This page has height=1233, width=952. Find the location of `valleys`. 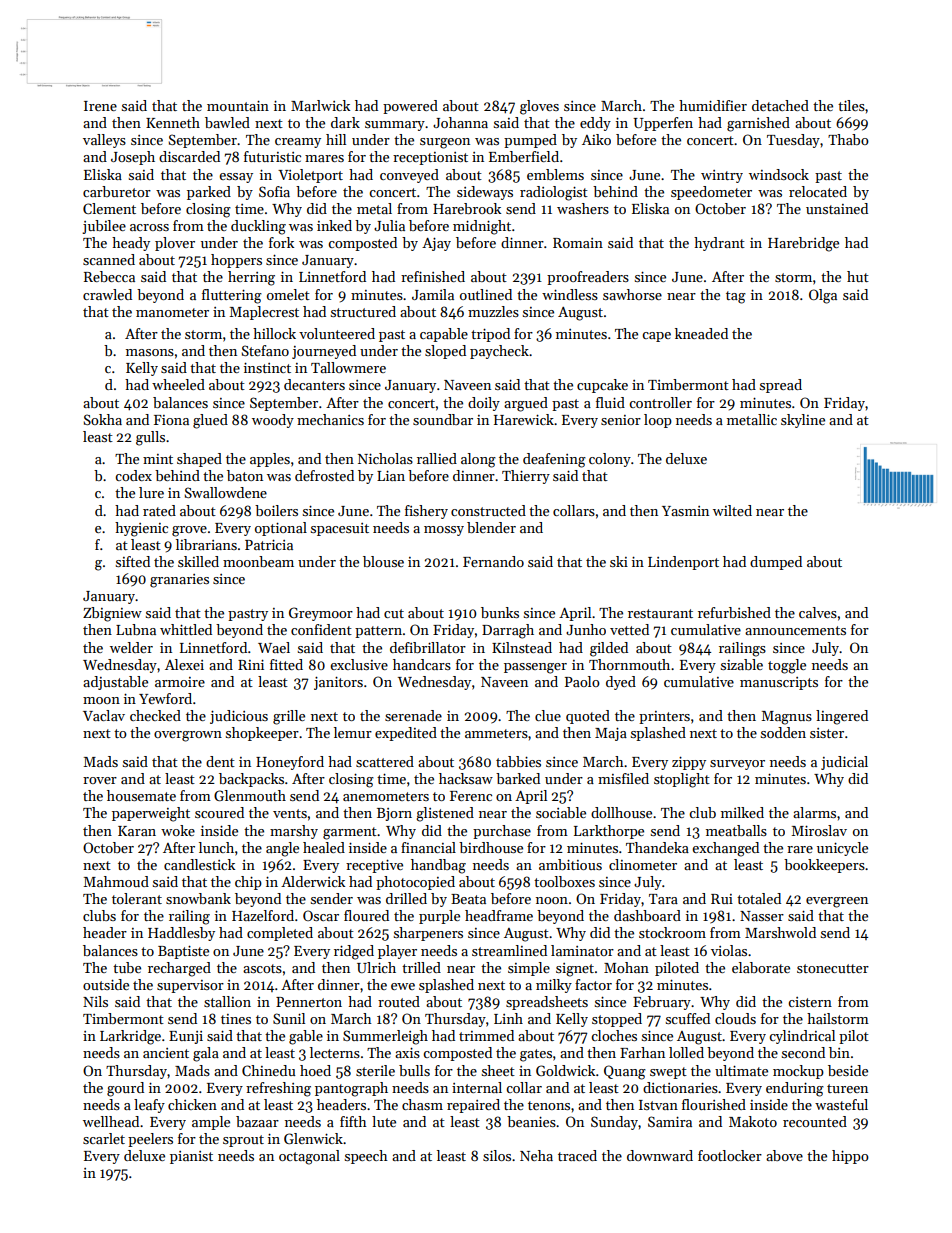

valleys is located at coordinates (104, 141).
